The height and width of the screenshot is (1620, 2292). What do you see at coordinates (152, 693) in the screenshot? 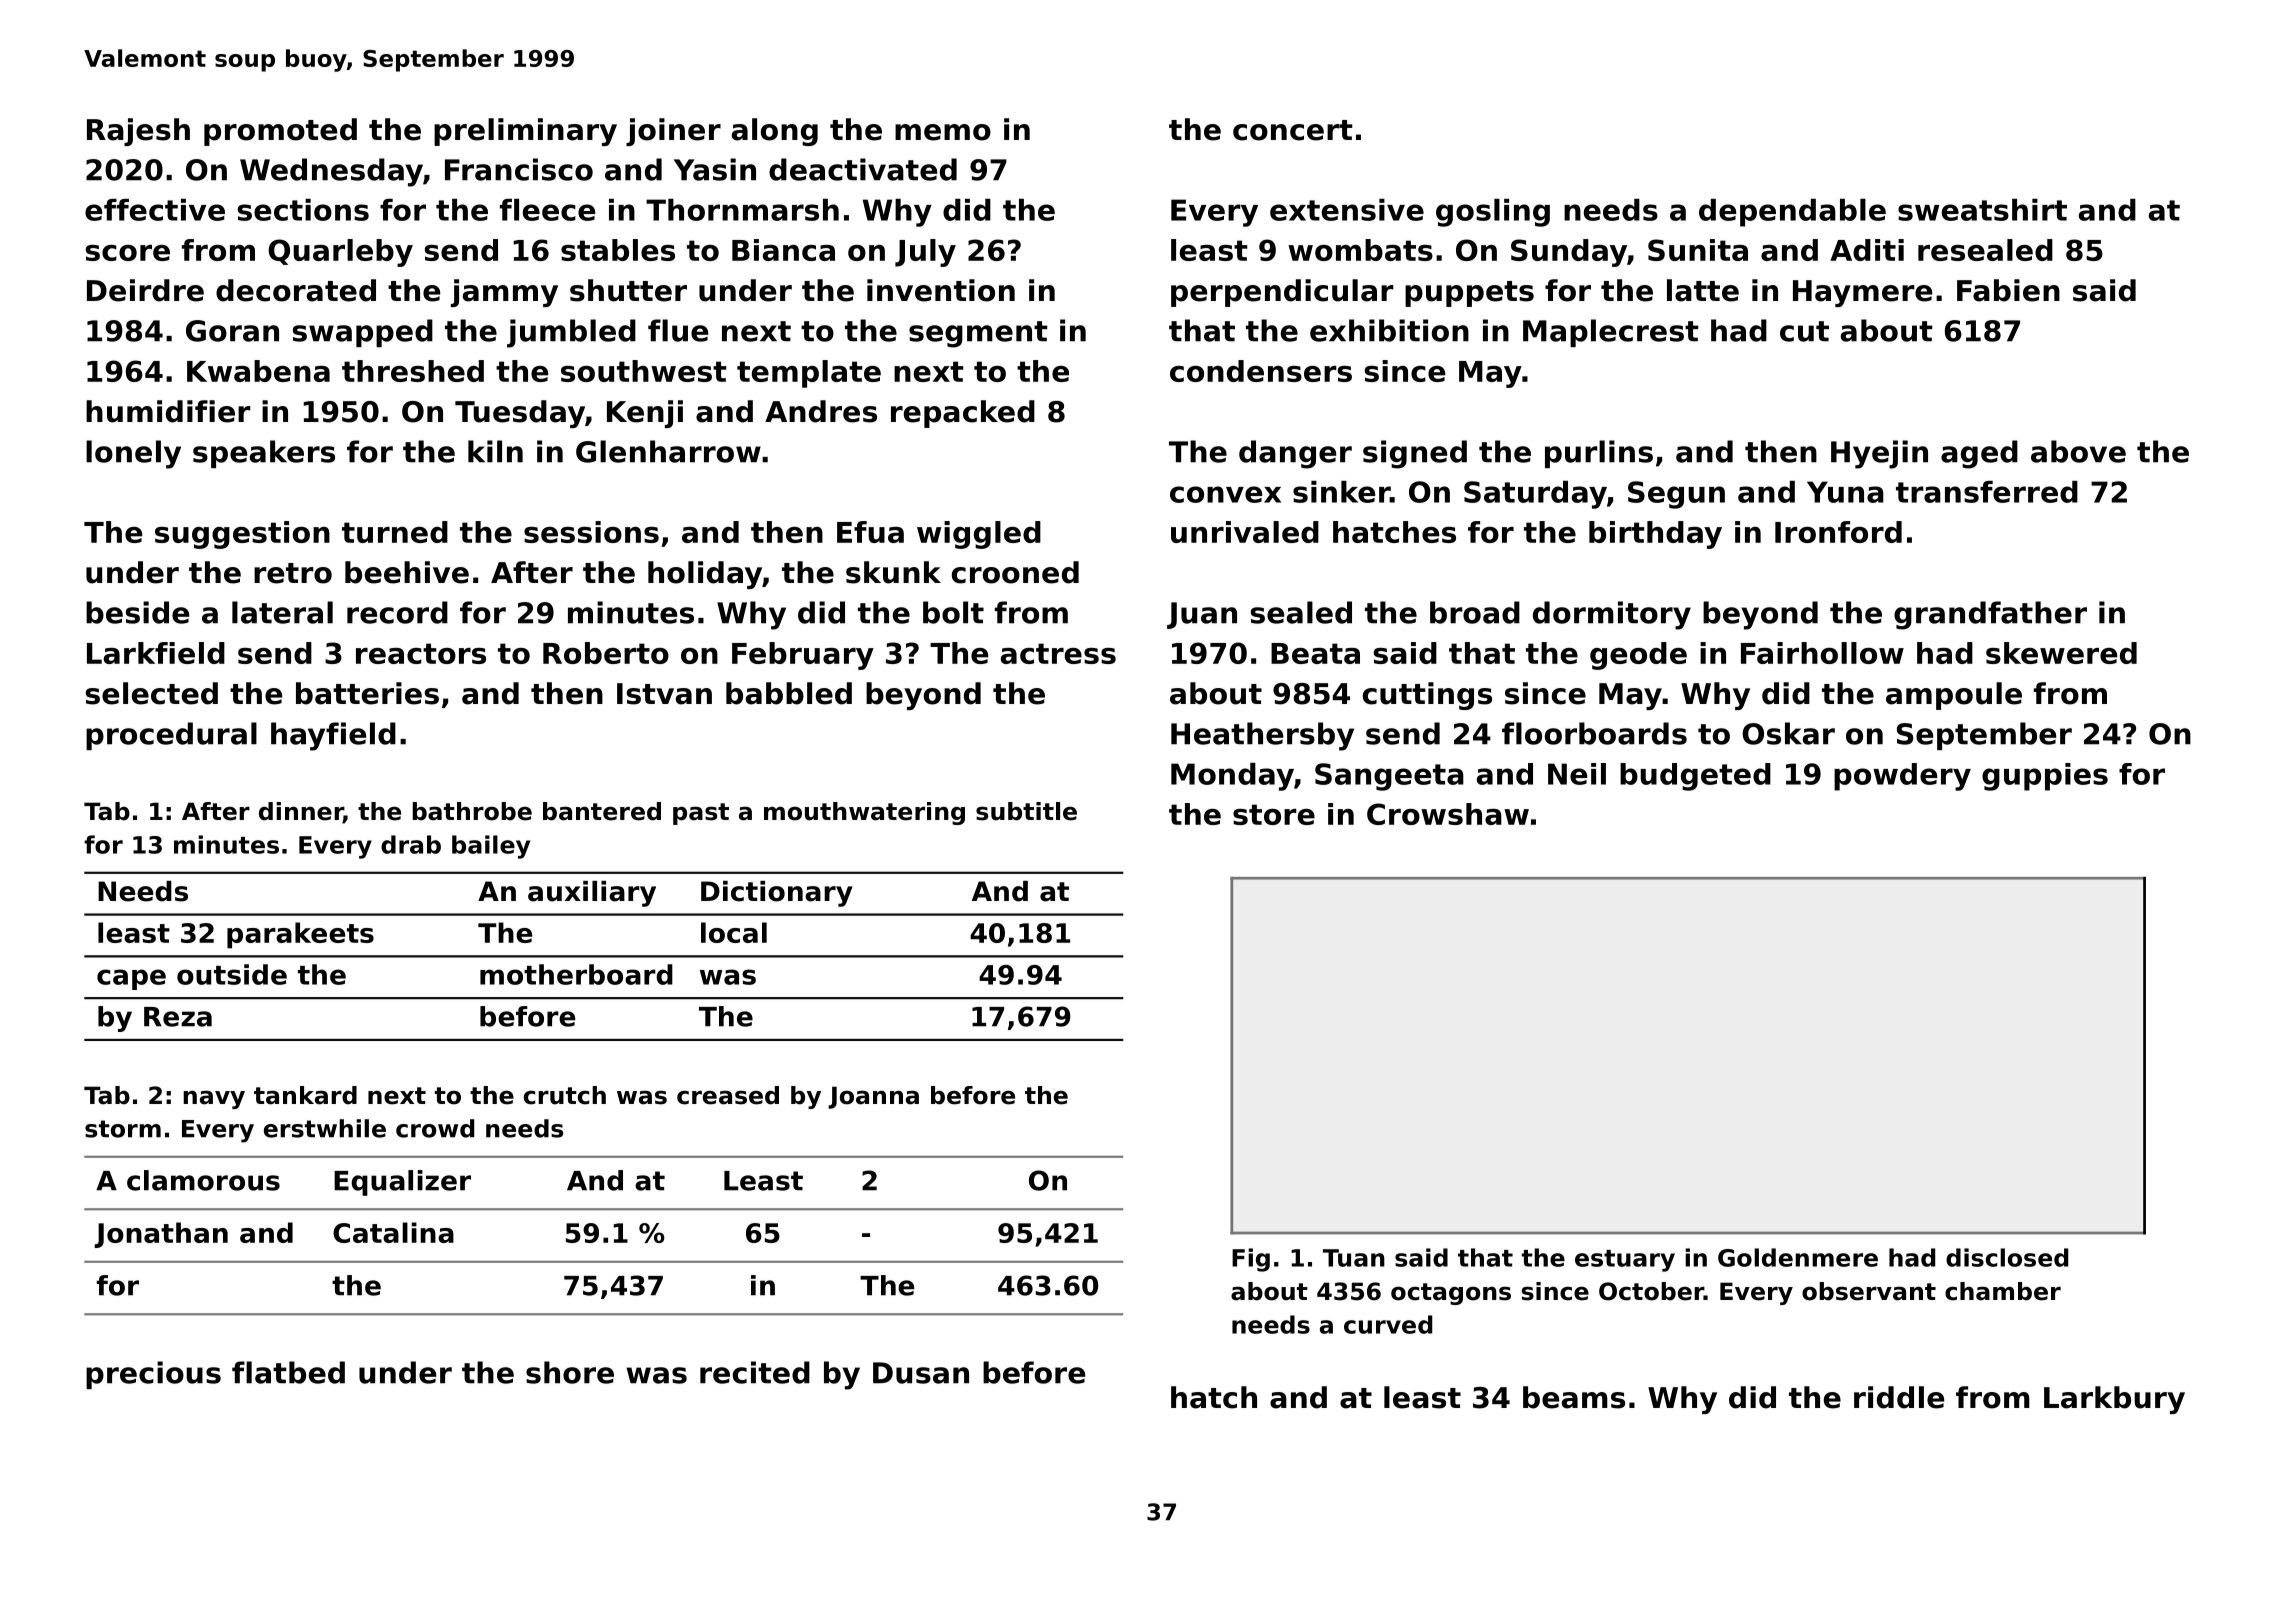
I see `selected` at bounding box center [152, 693].
